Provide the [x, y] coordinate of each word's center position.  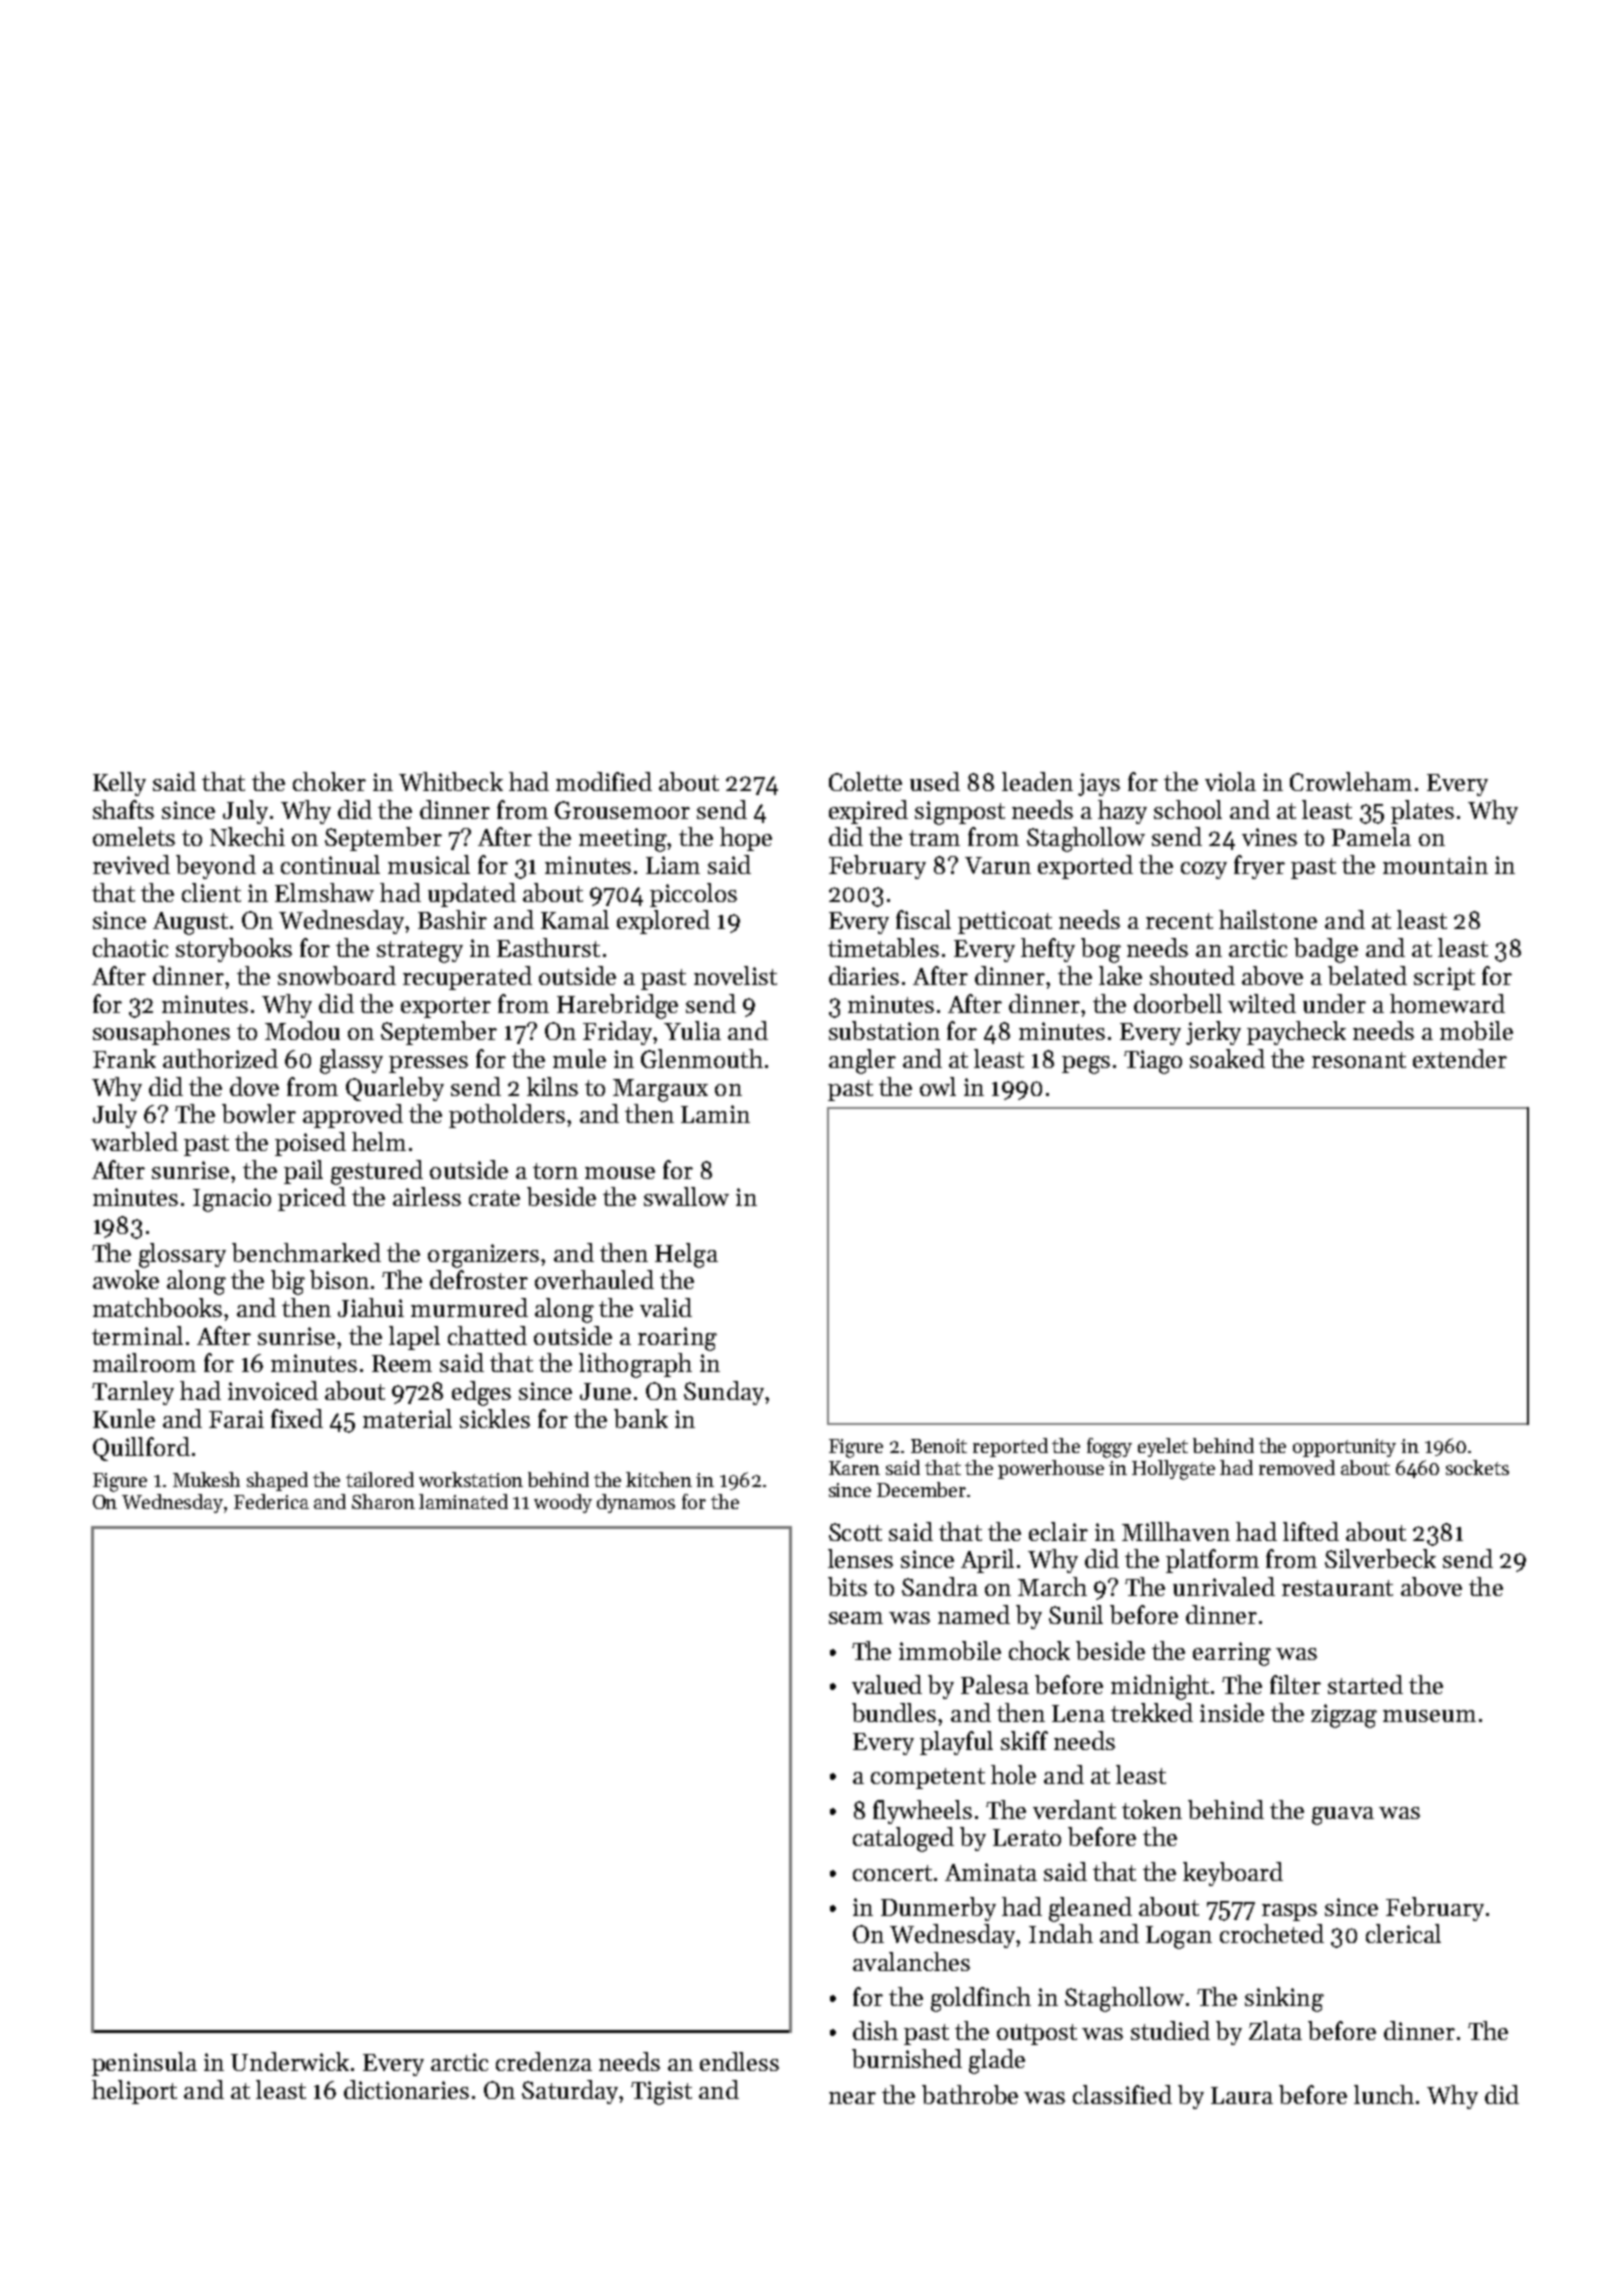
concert [892, 1873]
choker [329, 781]
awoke [126, 1279]
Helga [686, 1255]
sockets [1477, 1467]
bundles [894, 1712]
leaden [1037, 781]
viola [1230, 781]
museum [1429, 1716]
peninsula [144, 2064]
